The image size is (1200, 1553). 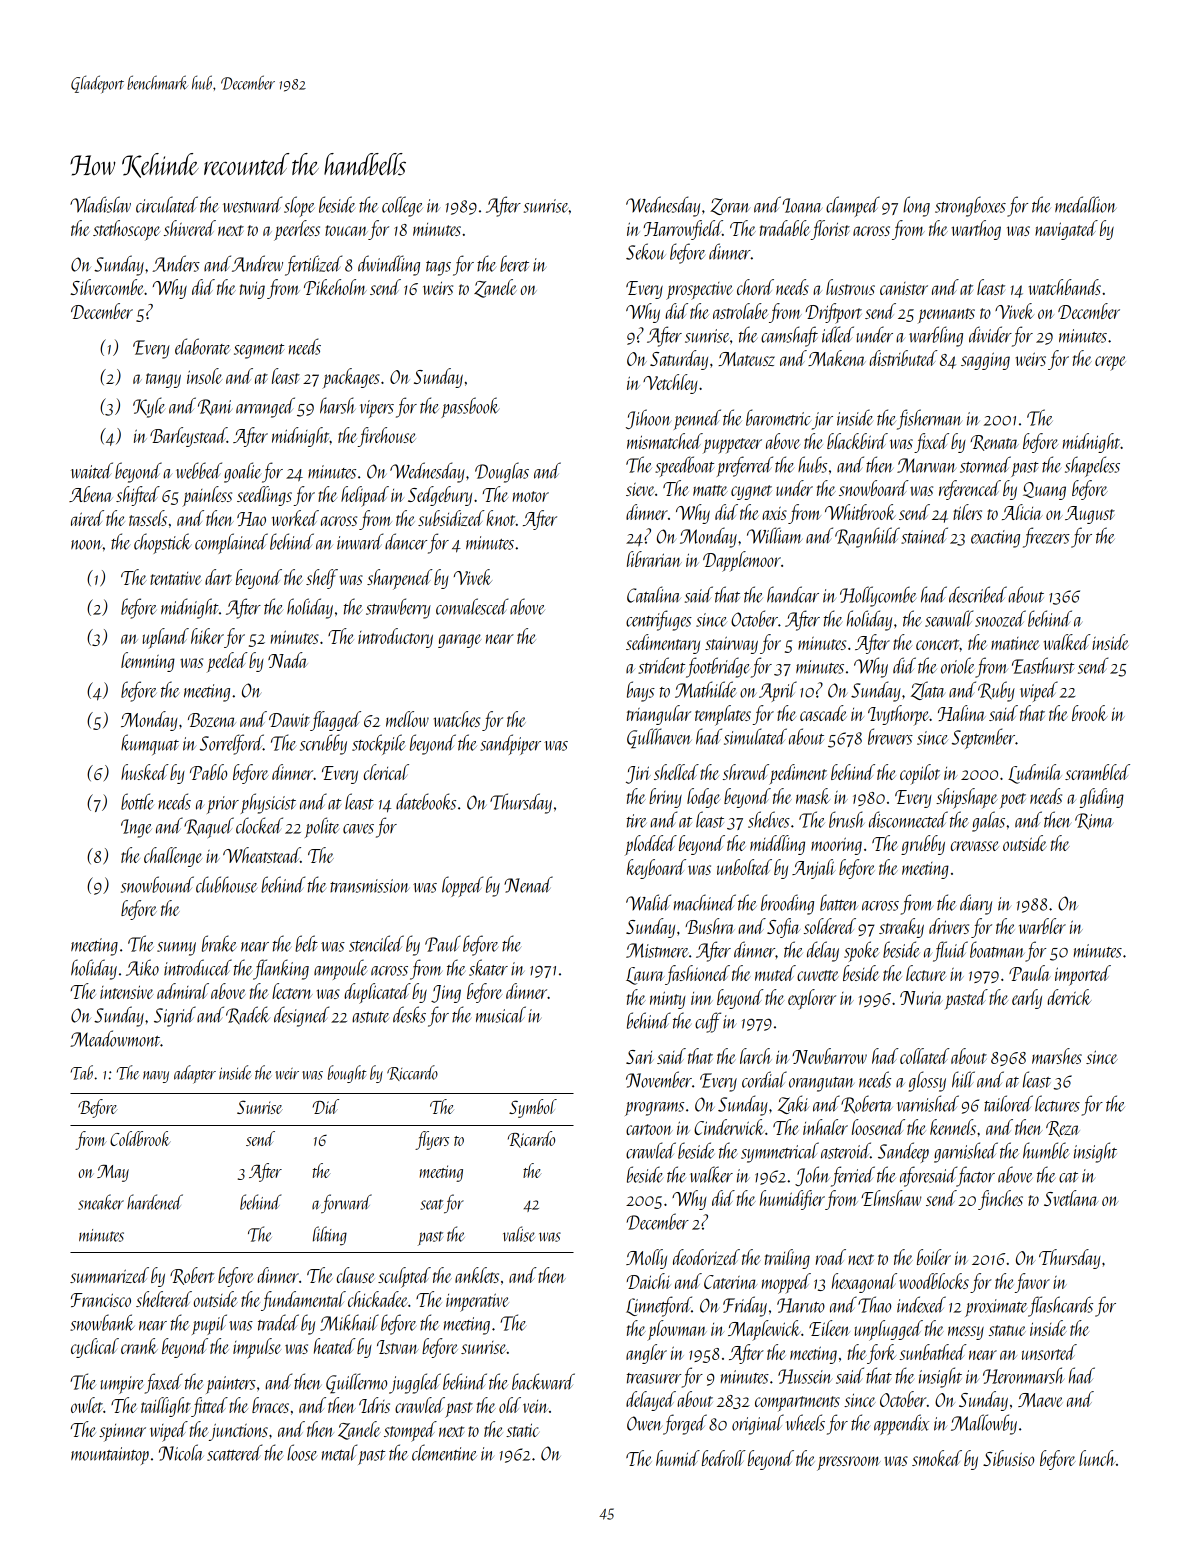 What do you see at coordinates (831, 1257) in the screenshot?
I see `road` at bounding box center [831, 1257].
